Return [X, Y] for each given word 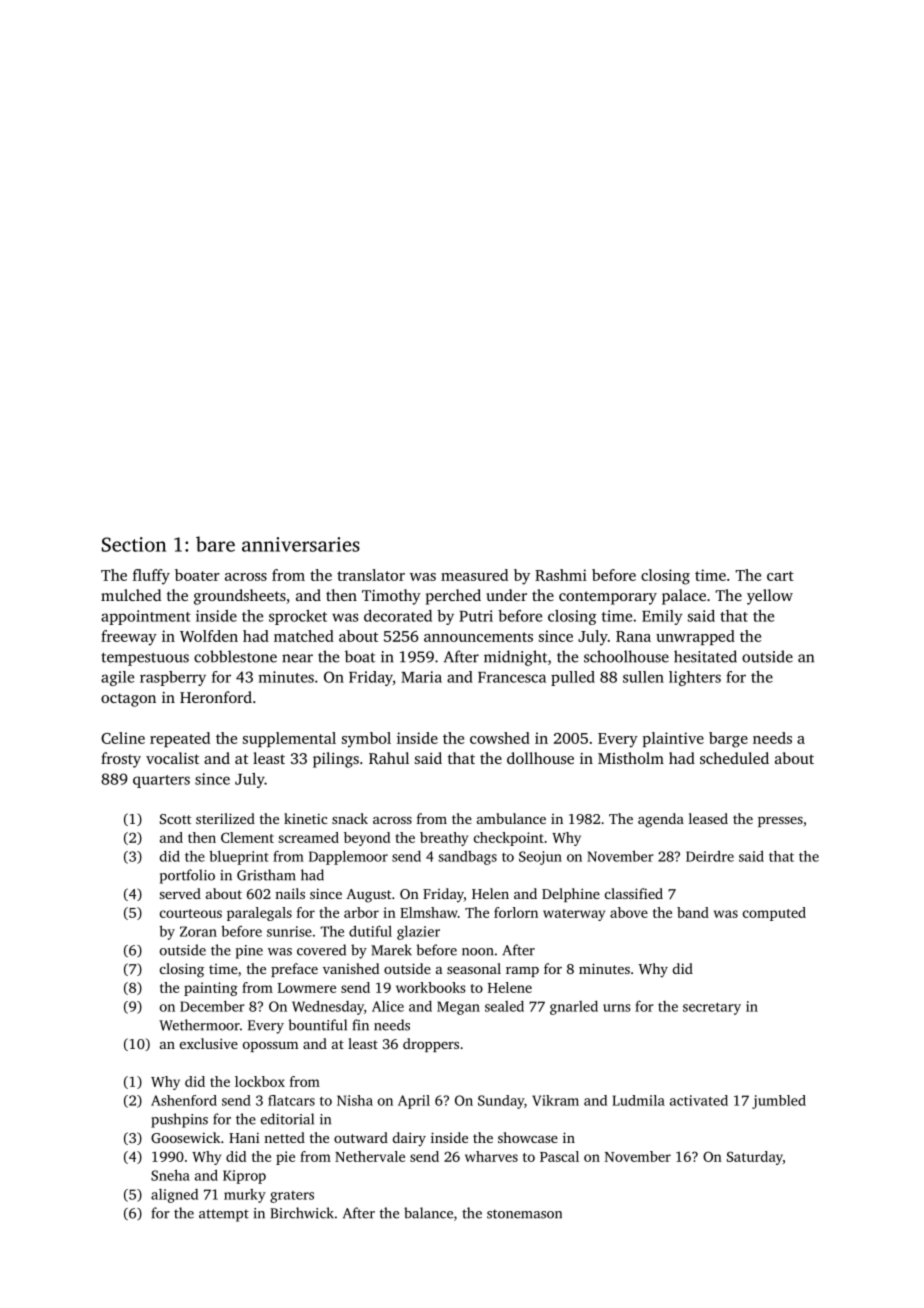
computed [774, 914]
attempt [224, 1215]
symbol [366, 740]
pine [249, 952]
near [297, 658]
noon [478, 952]
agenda [661, 820]
